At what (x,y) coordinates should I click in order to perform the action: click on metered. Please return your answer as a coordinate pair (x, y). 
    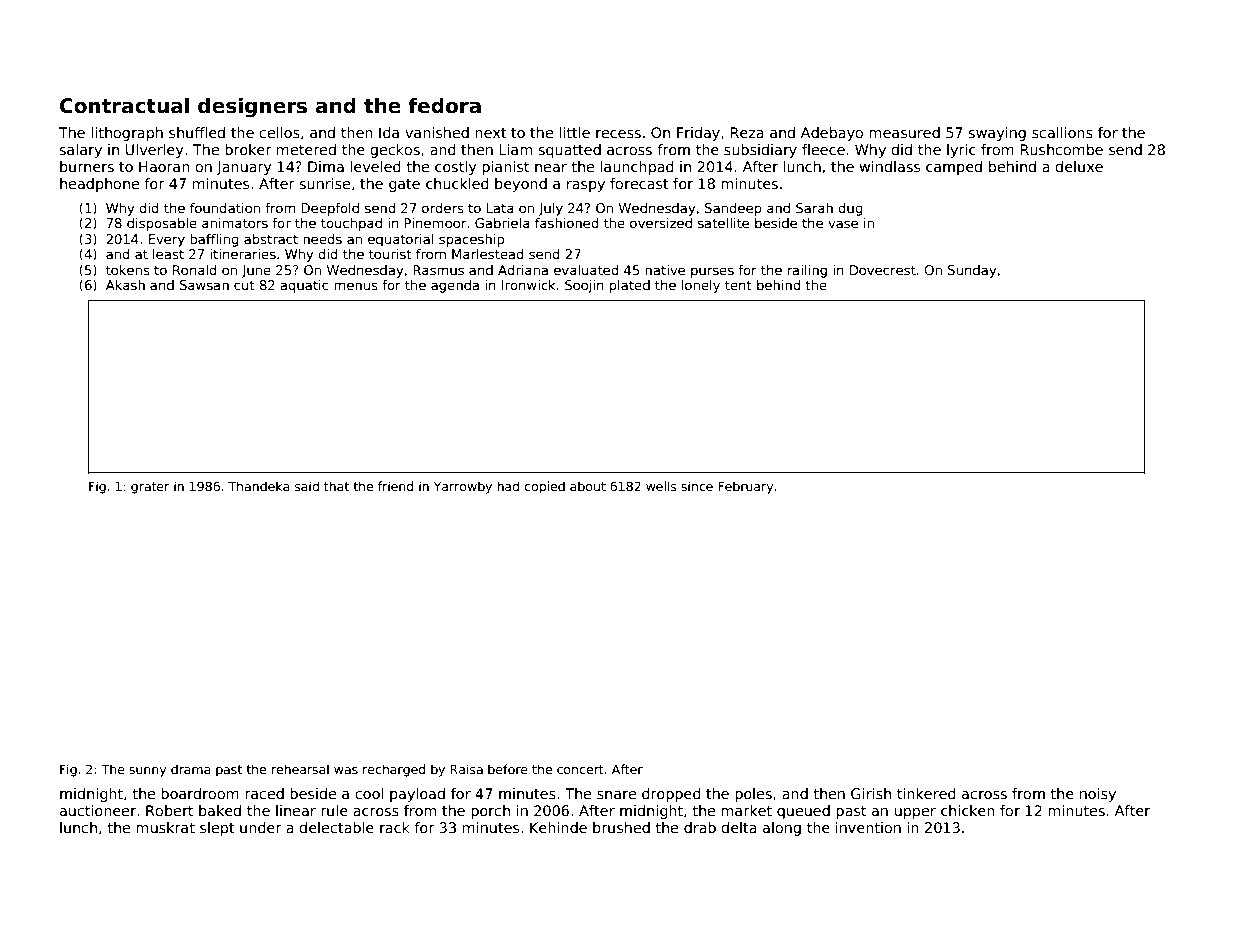
    Looking at the image, I should click on (306, 149).
